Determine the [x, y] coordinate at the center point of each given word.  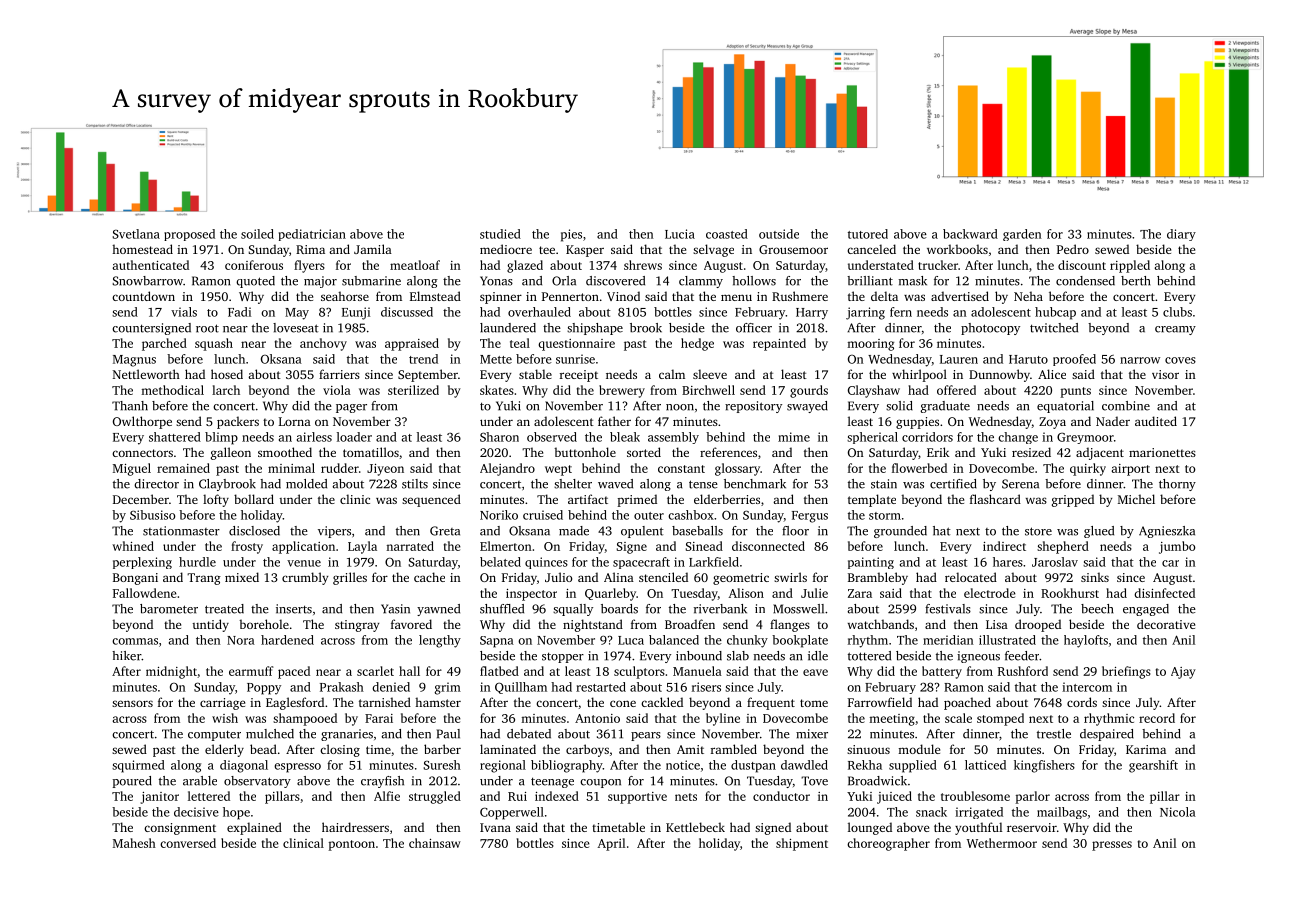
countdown [143, 296]
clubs [1177, 312]
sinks [1095, 577]
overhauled [539, 312]
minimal [291, 468]
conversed [188, 843]
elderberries [727, 499]
